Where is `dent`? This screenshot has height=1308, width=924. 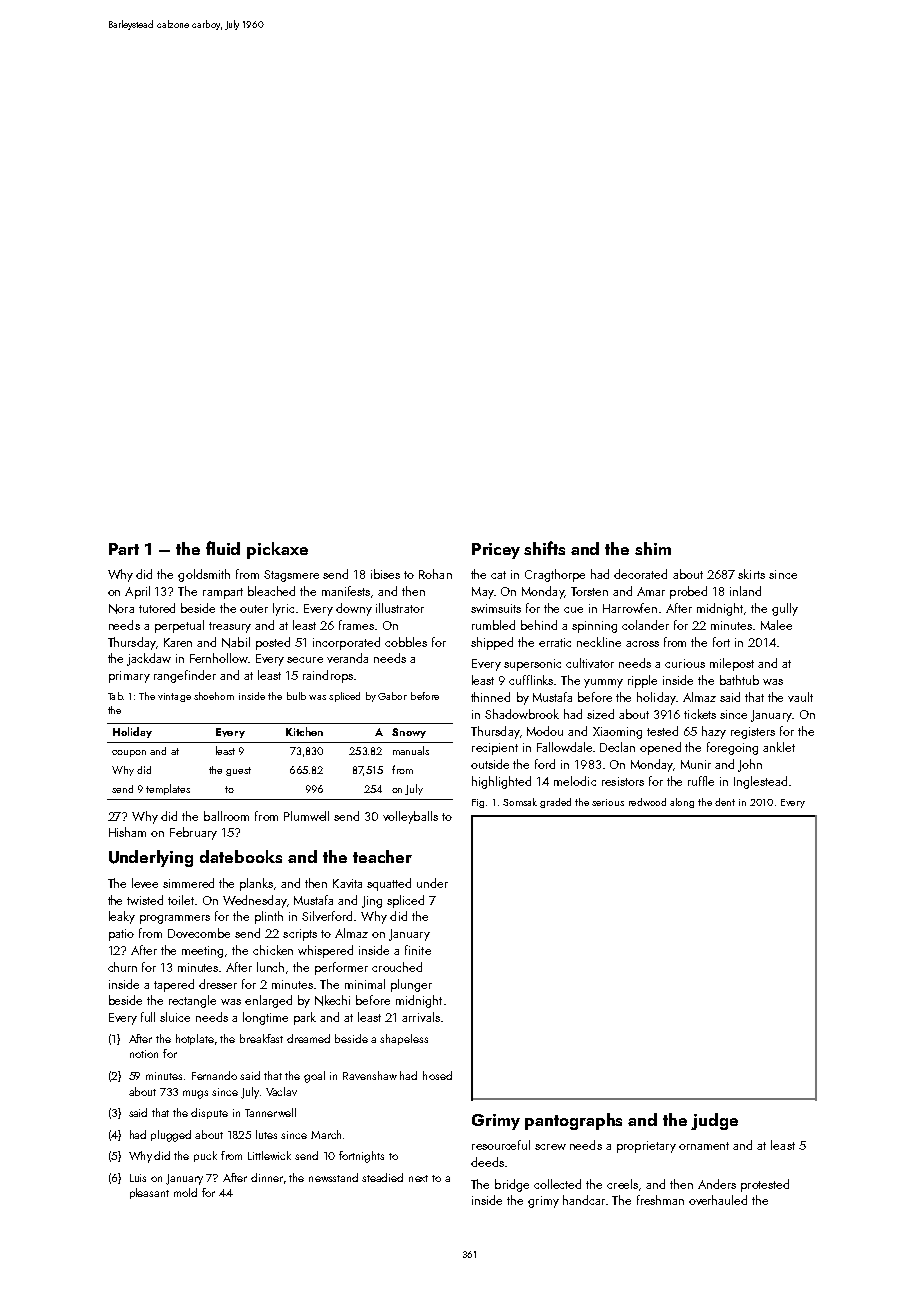
dent is located at coordinates (725, 802).
